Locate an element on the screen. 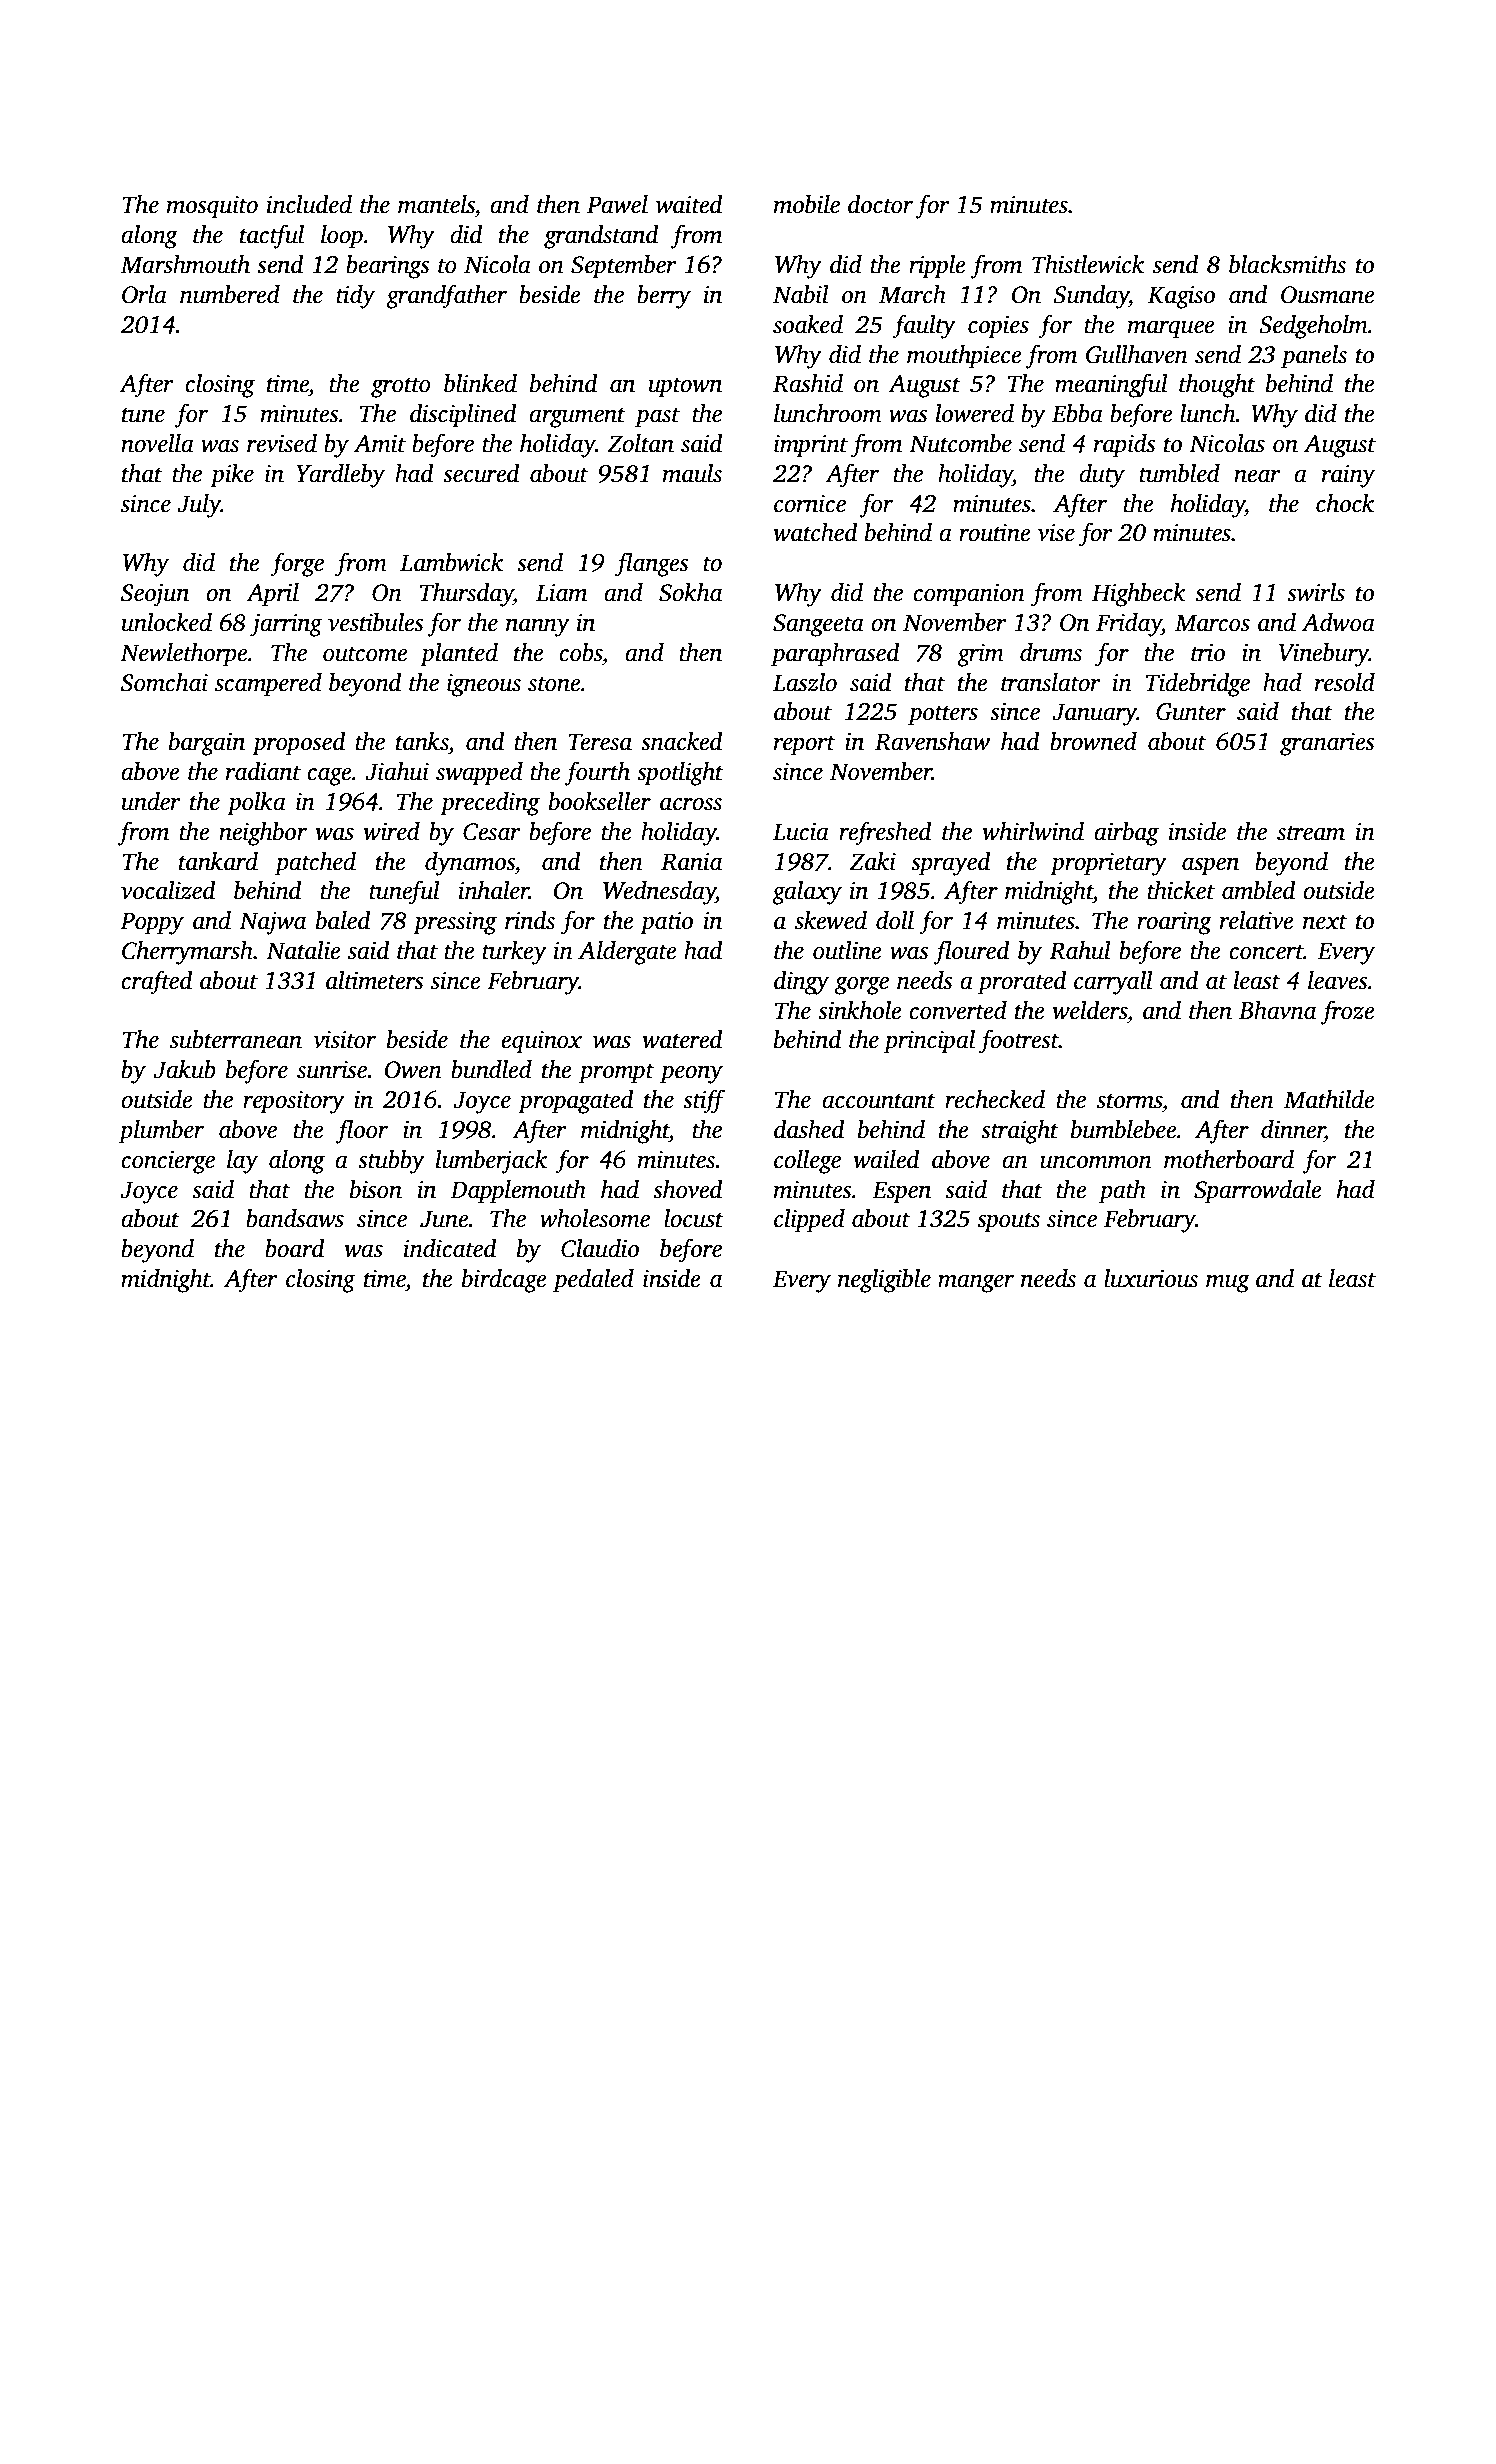  July is located at coordinates (199, 506).
